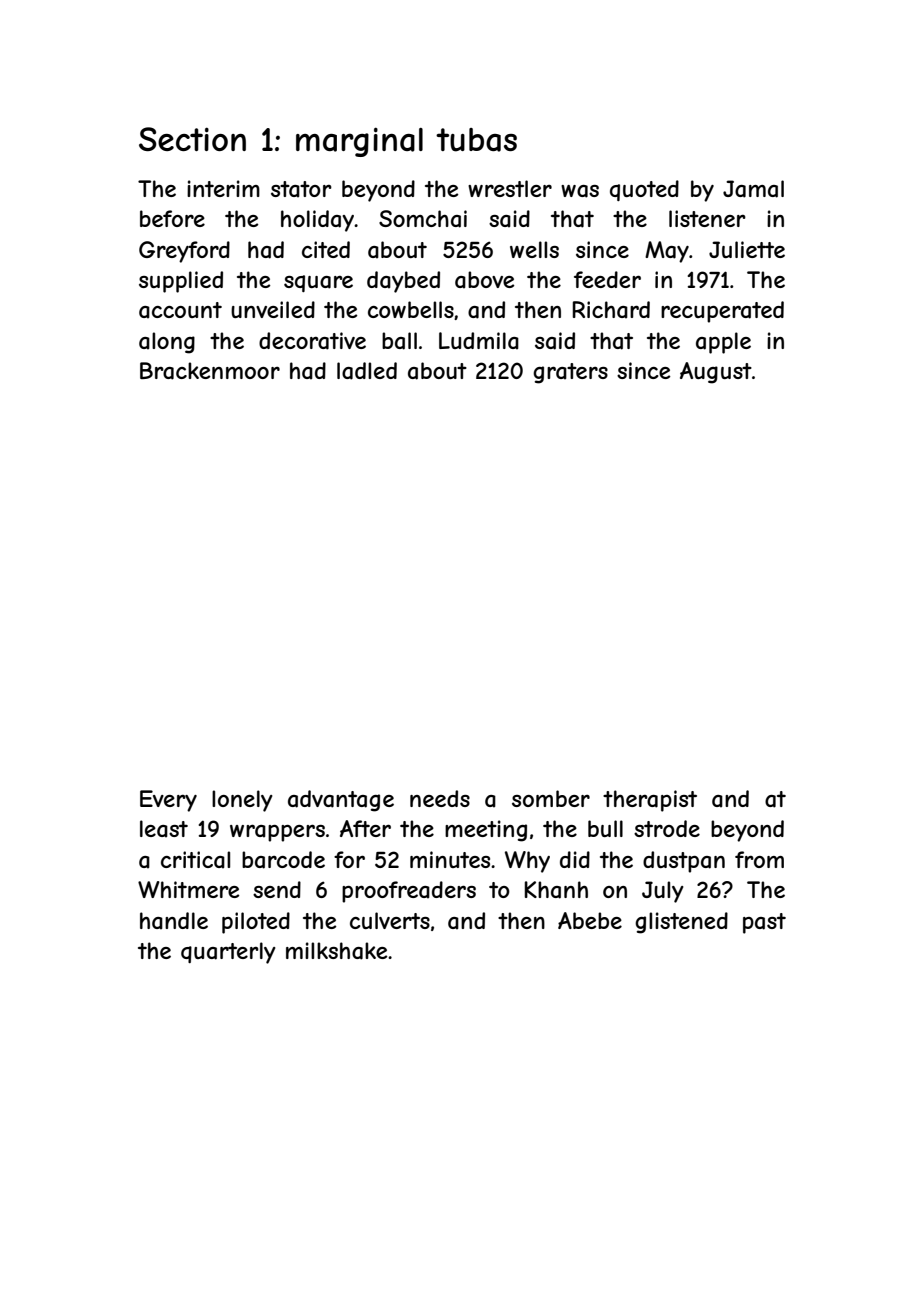 The image size is (924, 1311). Describe the element at coordinates (228, 953) in the page. I see `quarterly` at that location.
